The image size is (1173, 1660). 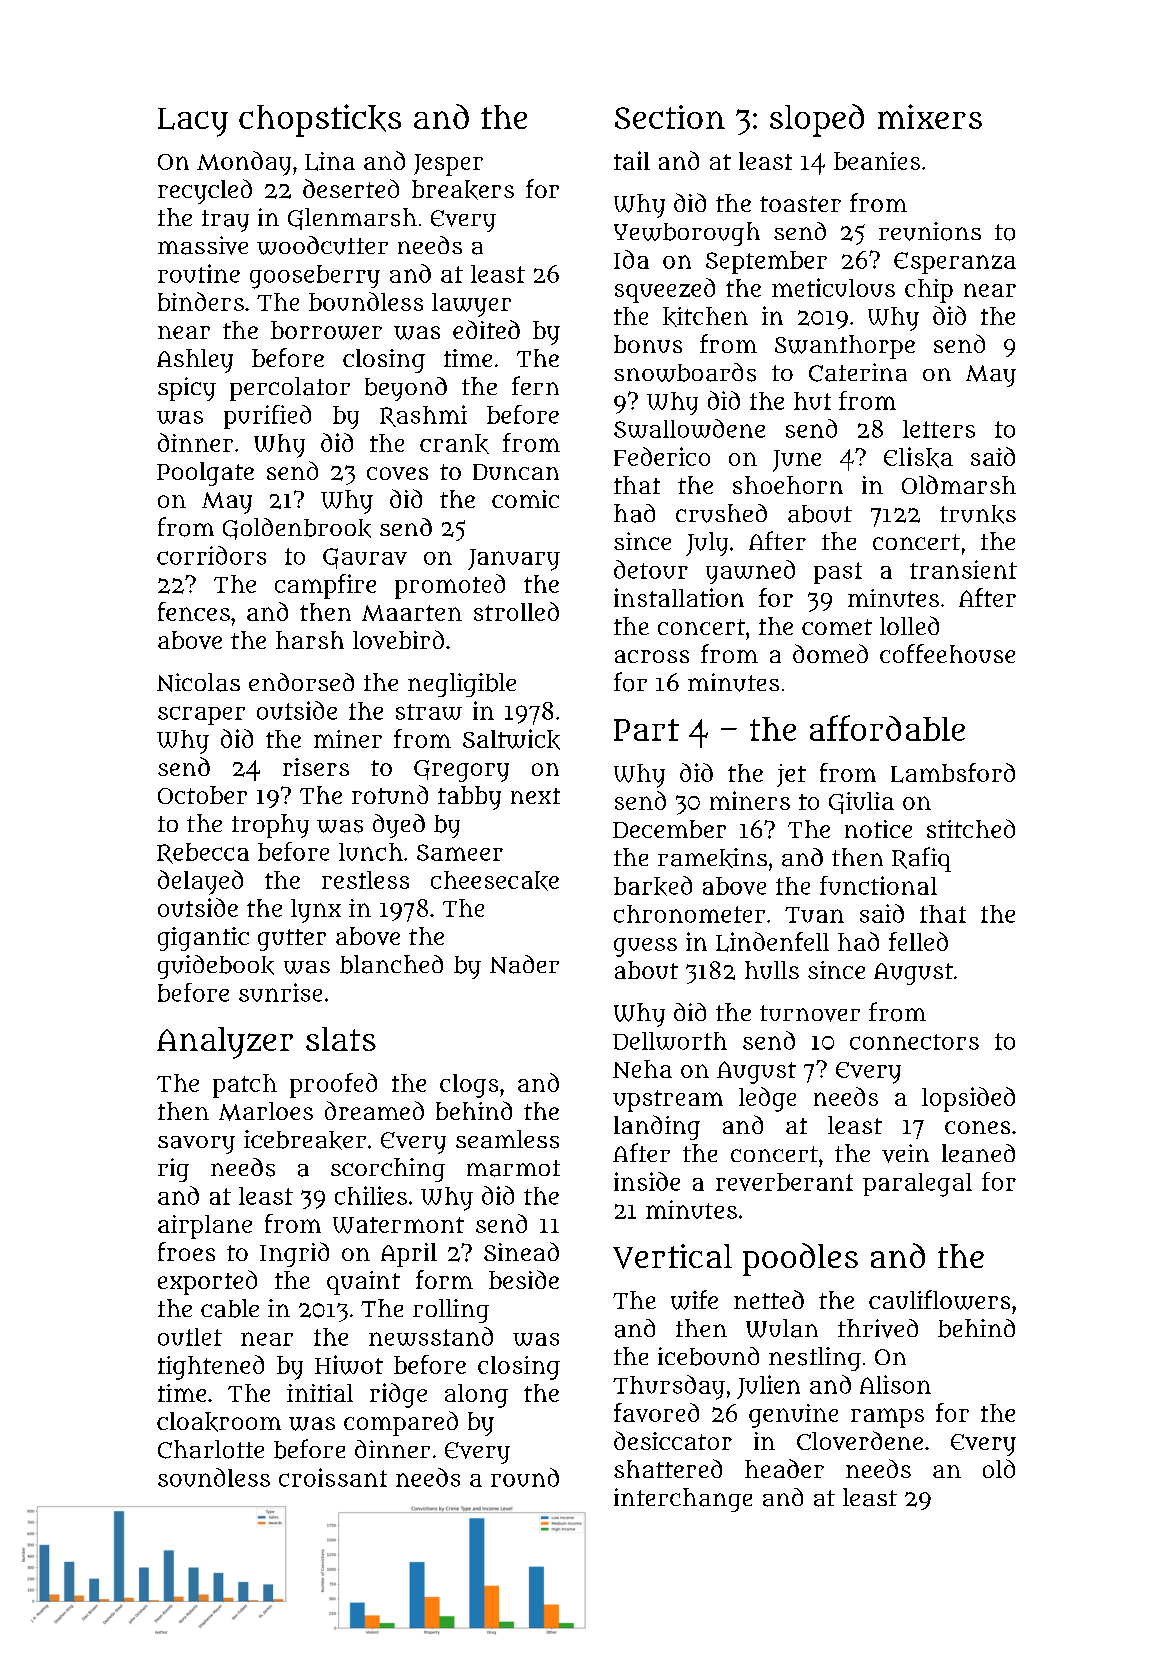 I want to click on chilies, so click(x=371, y=1195).
